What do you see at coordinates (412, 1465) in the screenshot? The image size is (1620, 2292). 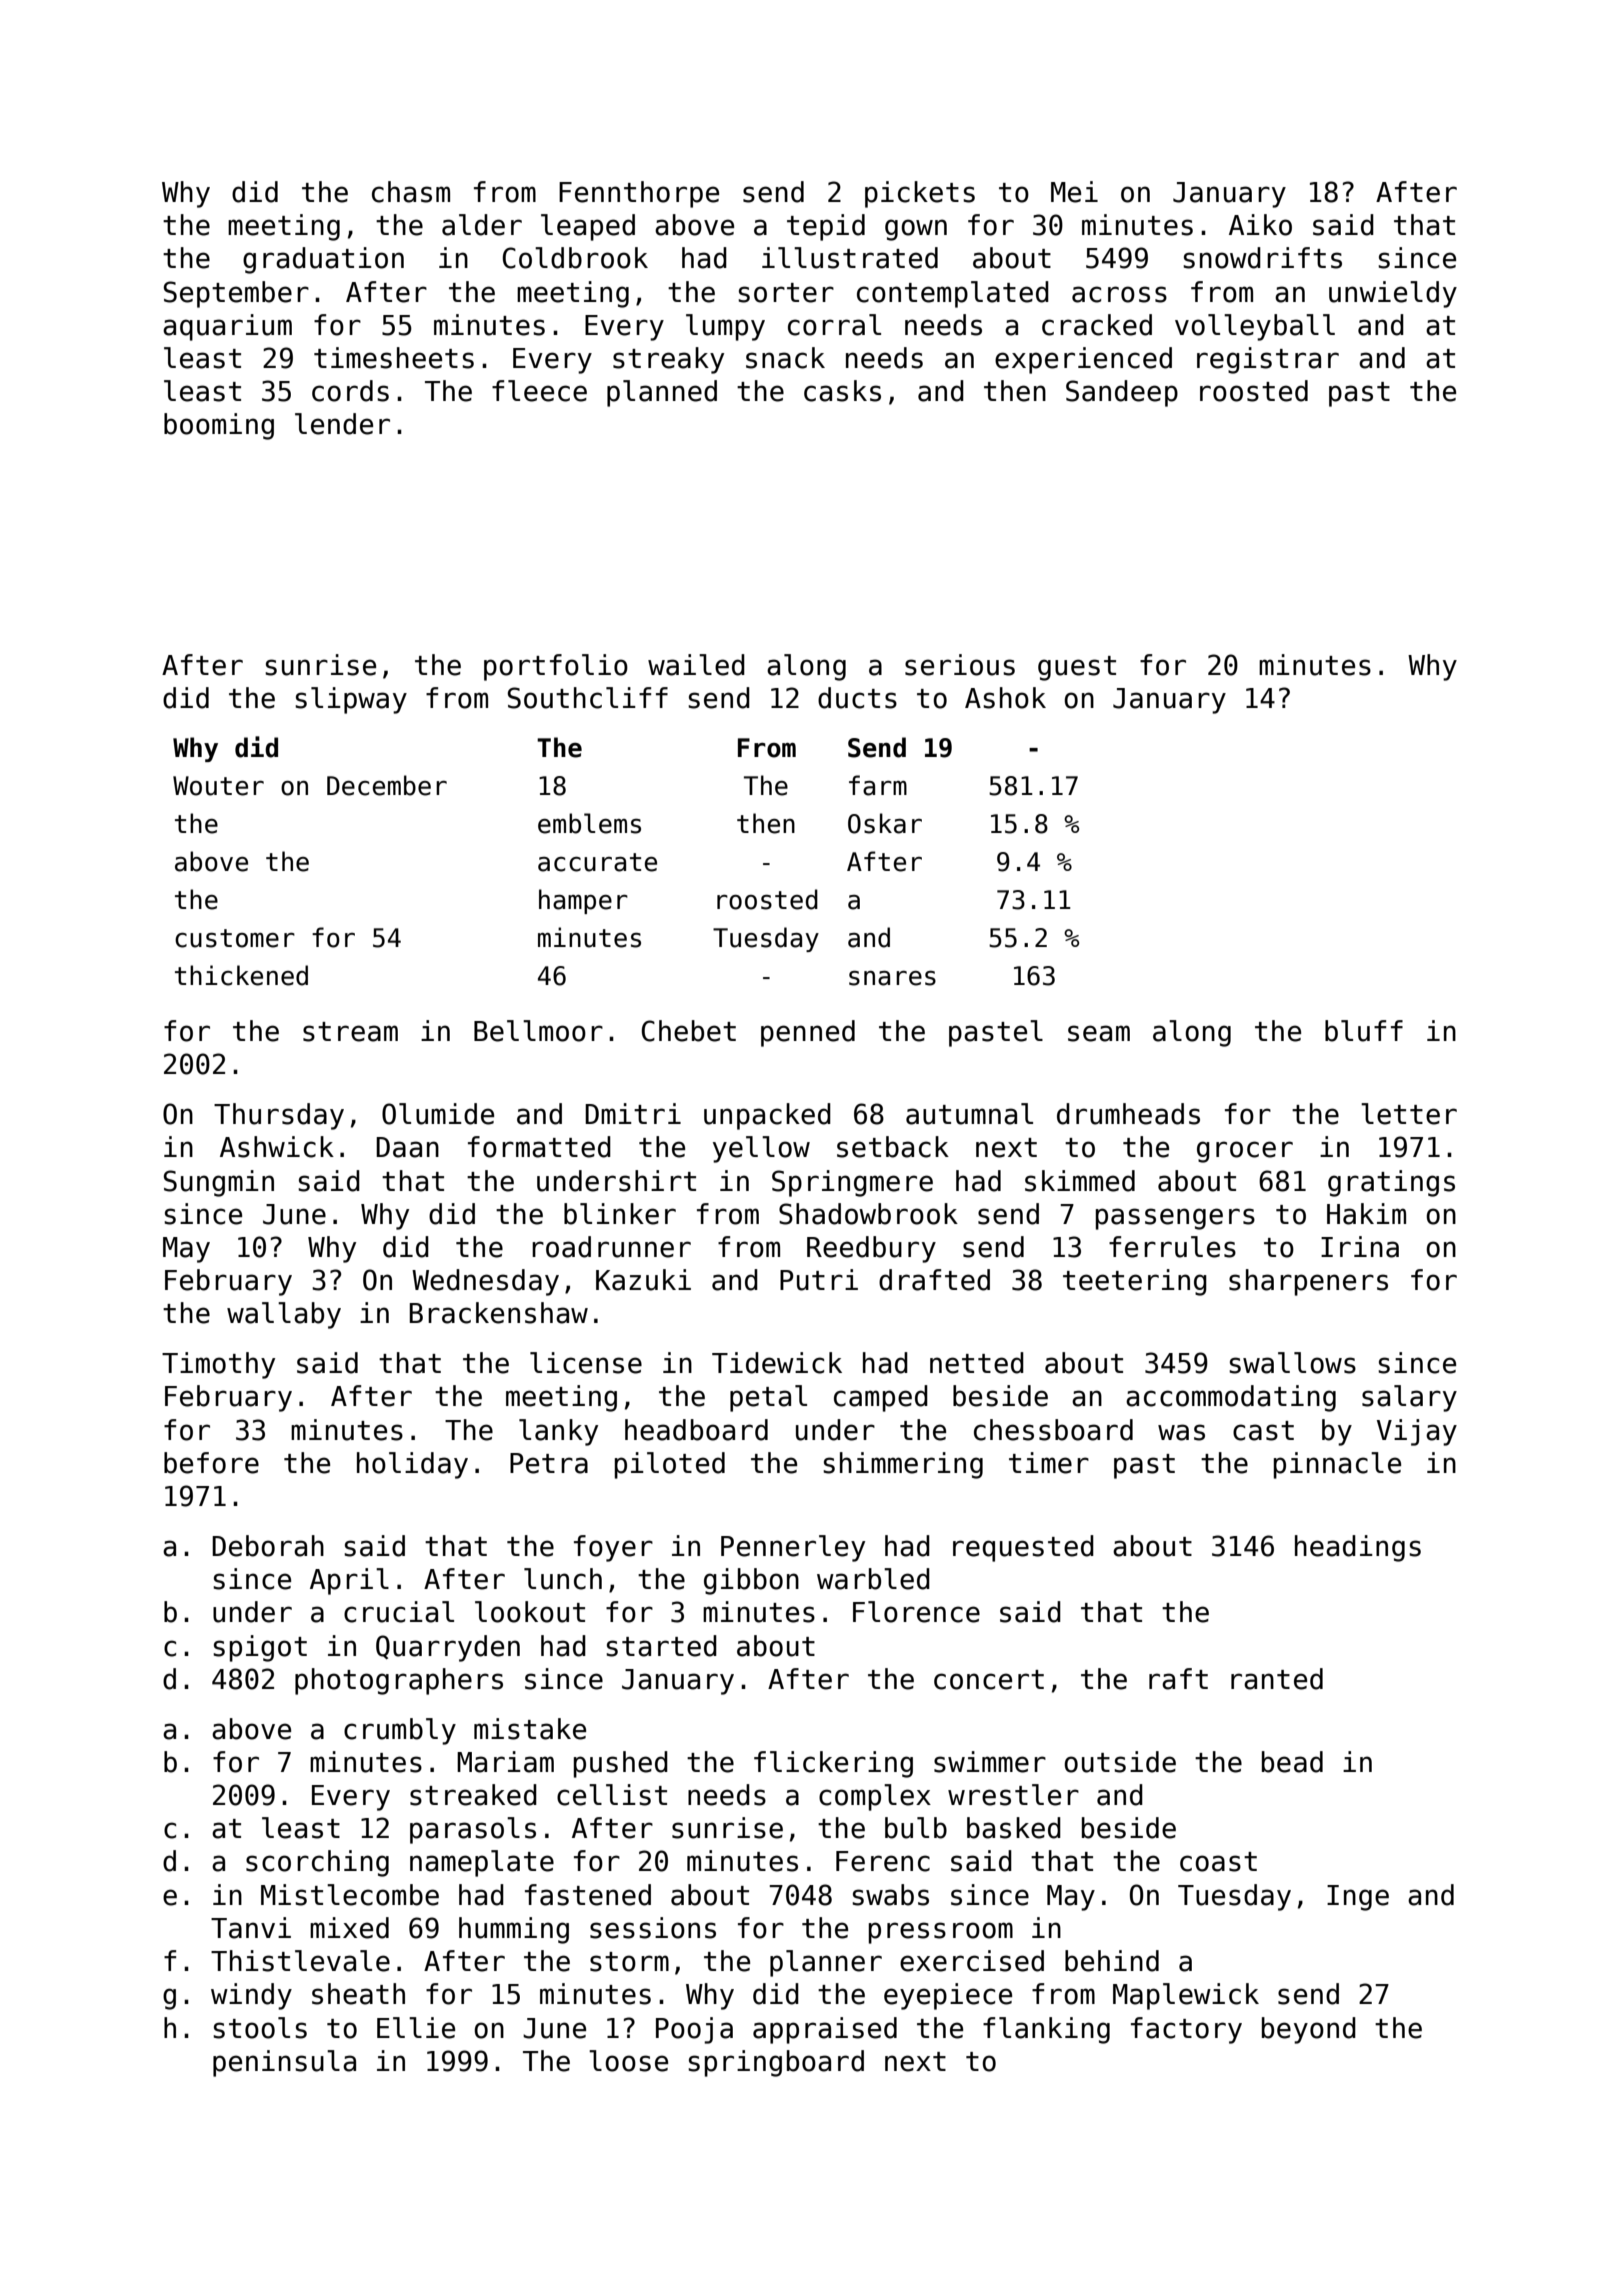 I see `holiday` at bounding box center [412, 1465].
